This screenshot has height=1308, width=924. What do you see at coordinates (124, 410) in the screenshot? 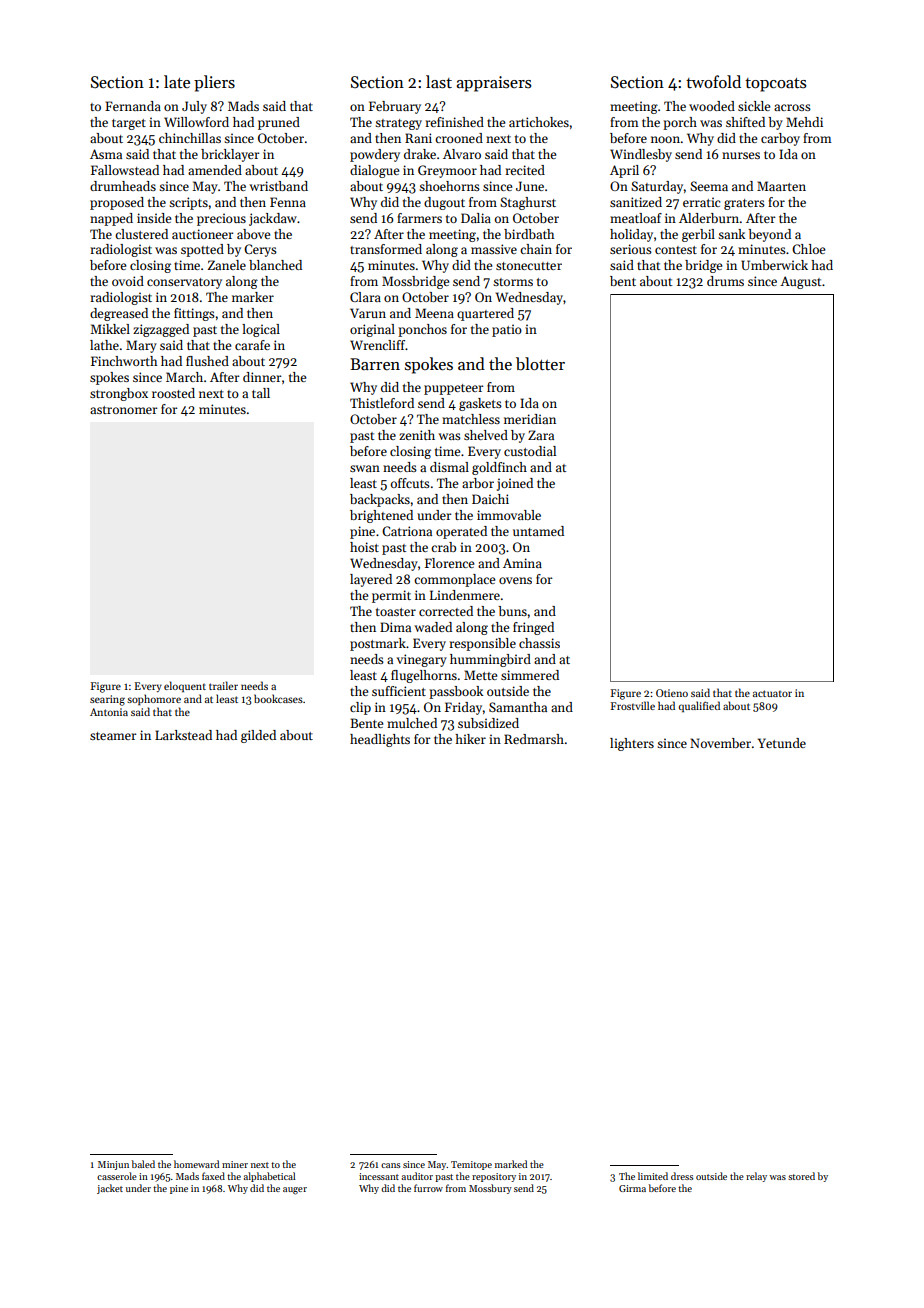
I see `astronomer` at bounding box center [124, 410].
